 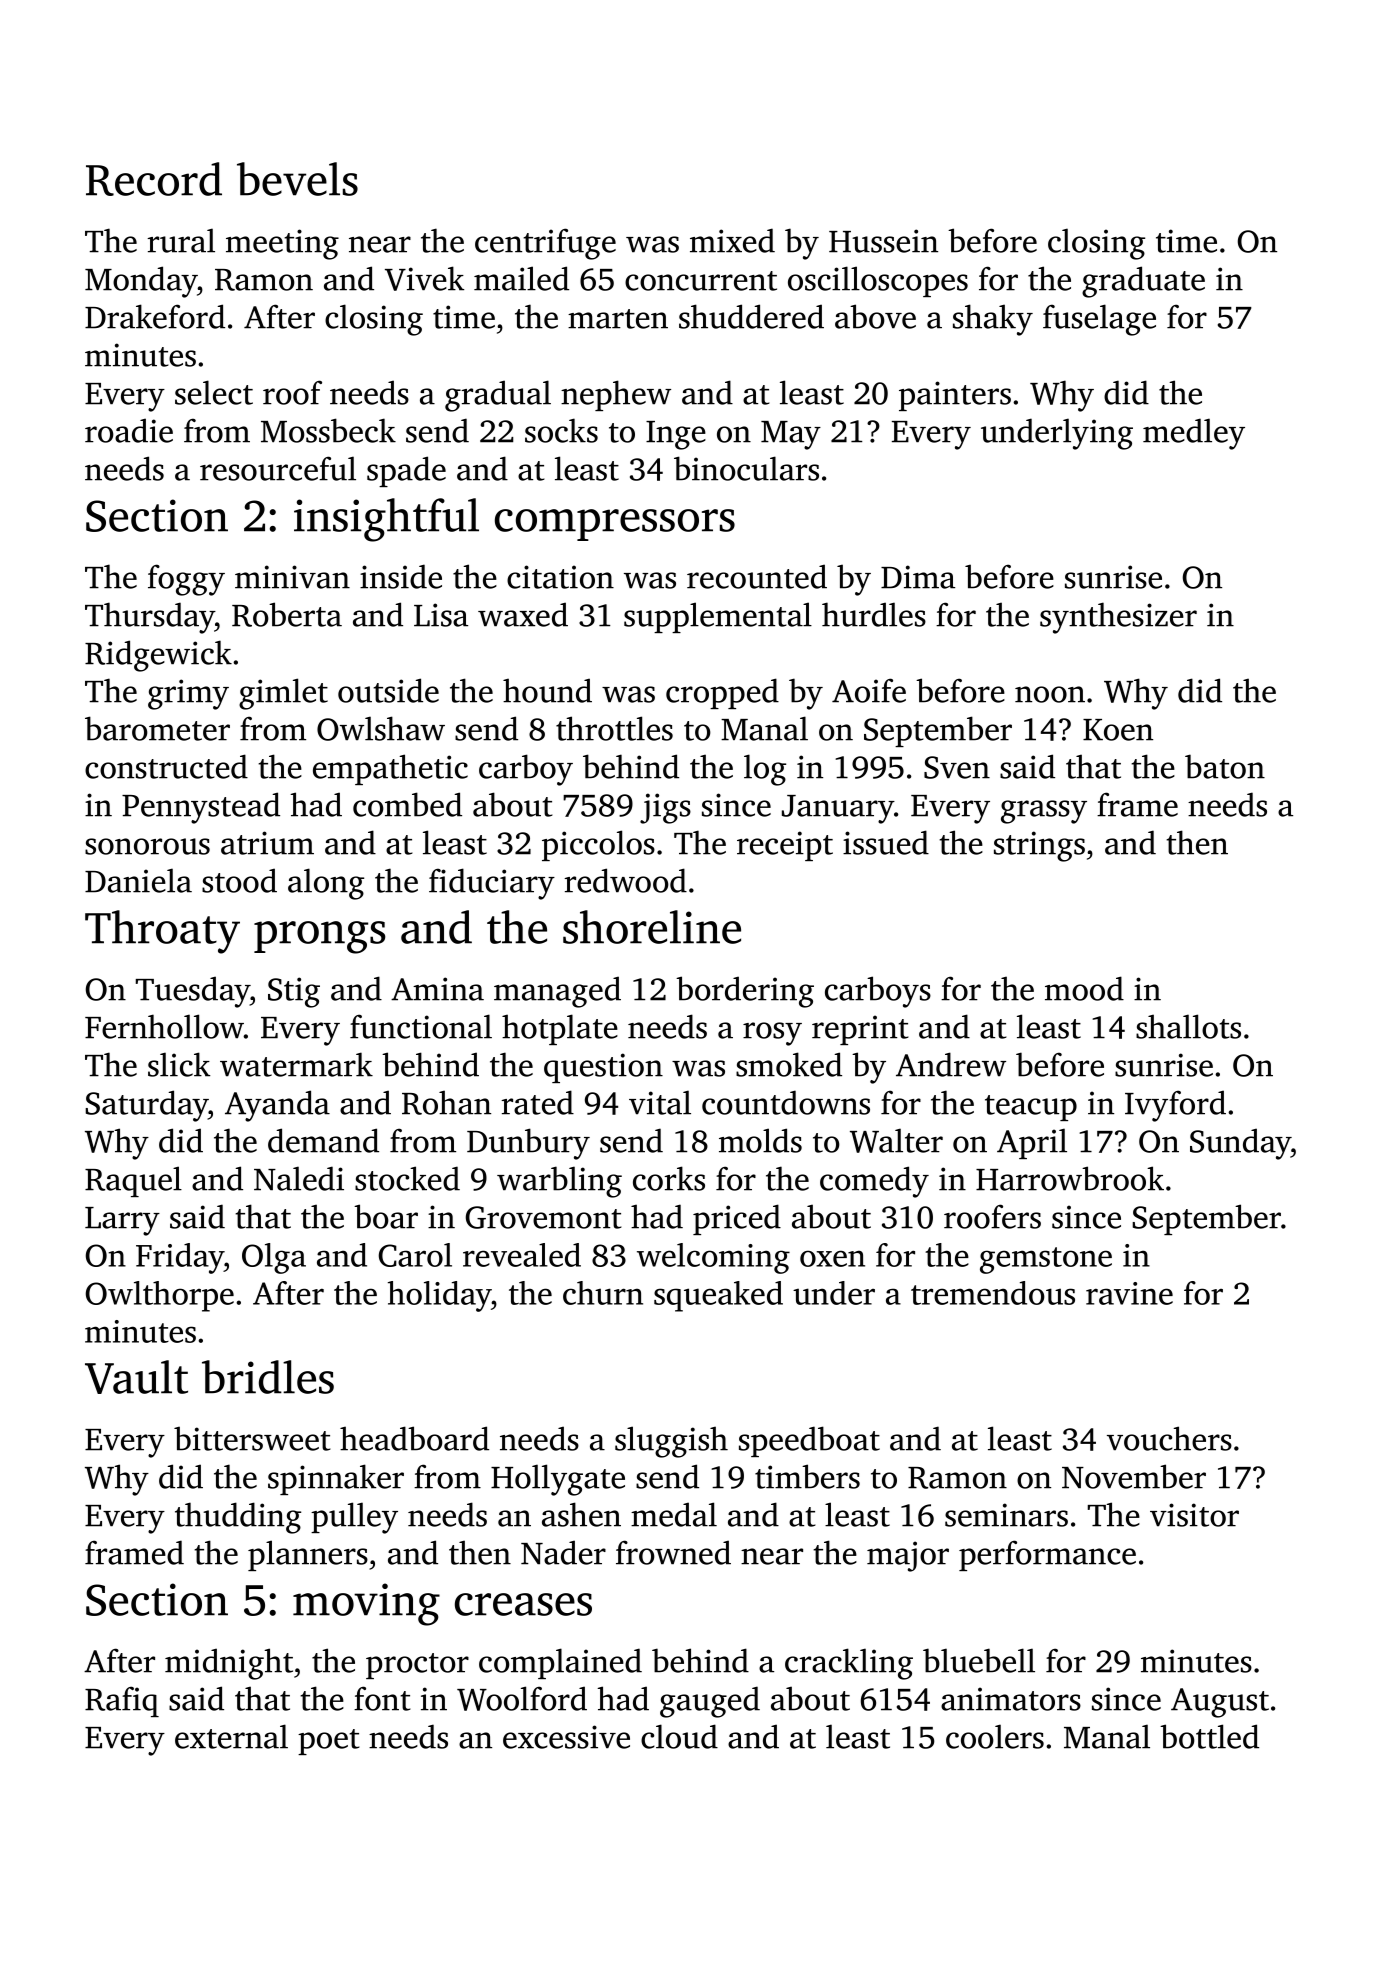 What do you see at coordinates (231, 1736) in the page?
I see `external` at bounding box center [231, 1736].
